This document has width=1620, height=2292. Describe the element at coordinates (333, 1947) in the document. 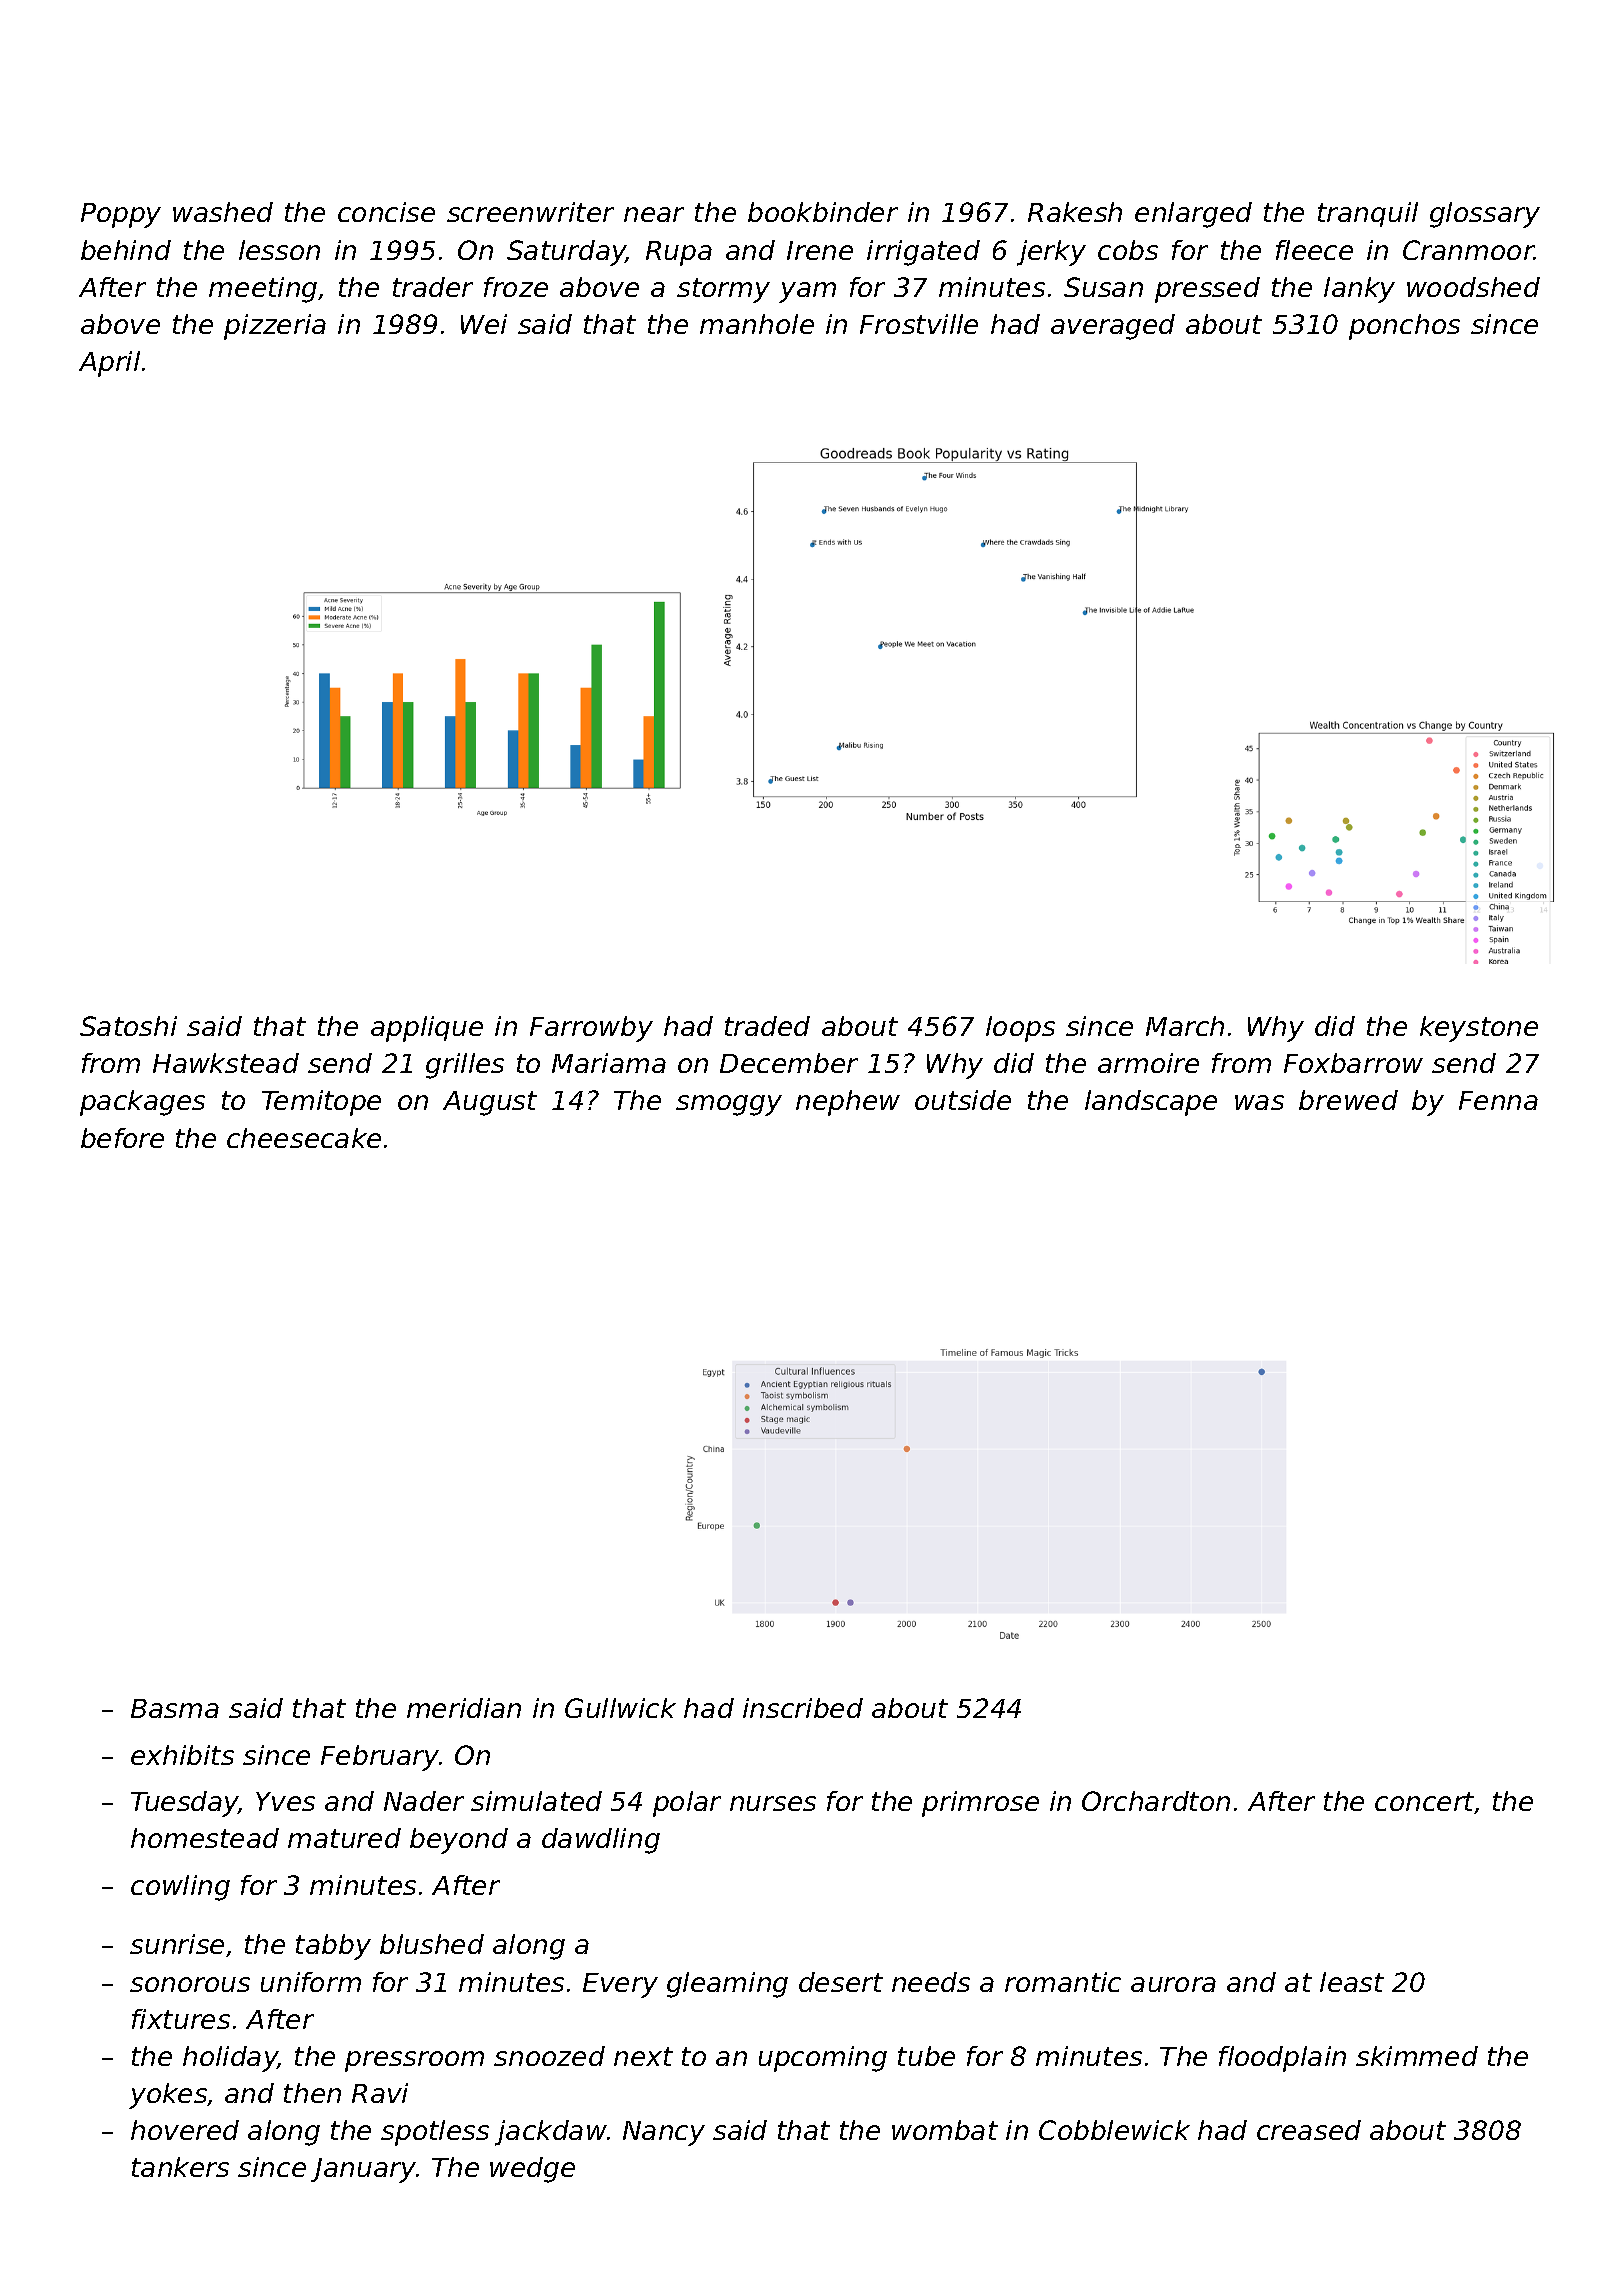

I see `tabby` at that location.
